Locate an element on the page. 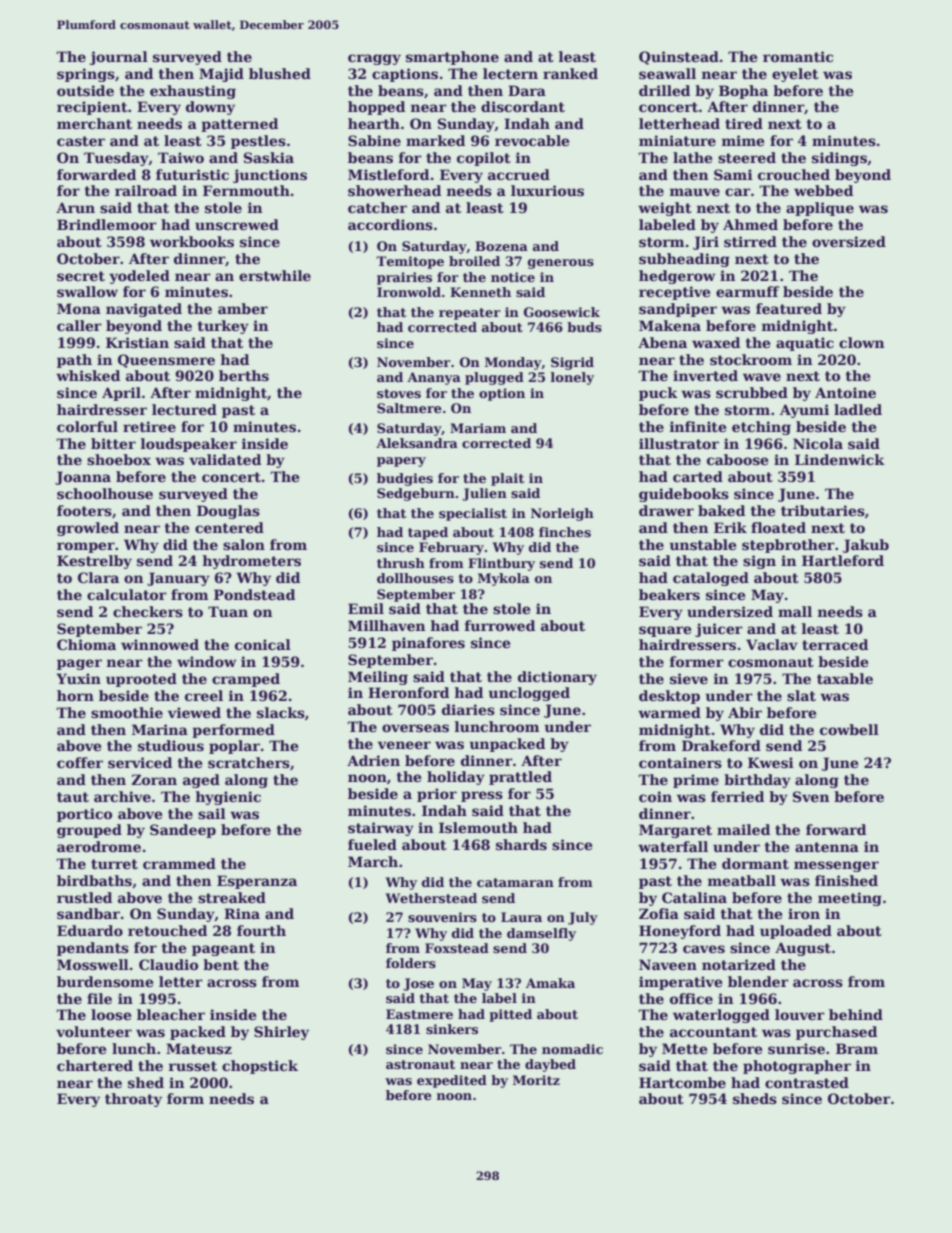 This page has width=952, height=1233. tributaries is located at coordinates (823, 510).
